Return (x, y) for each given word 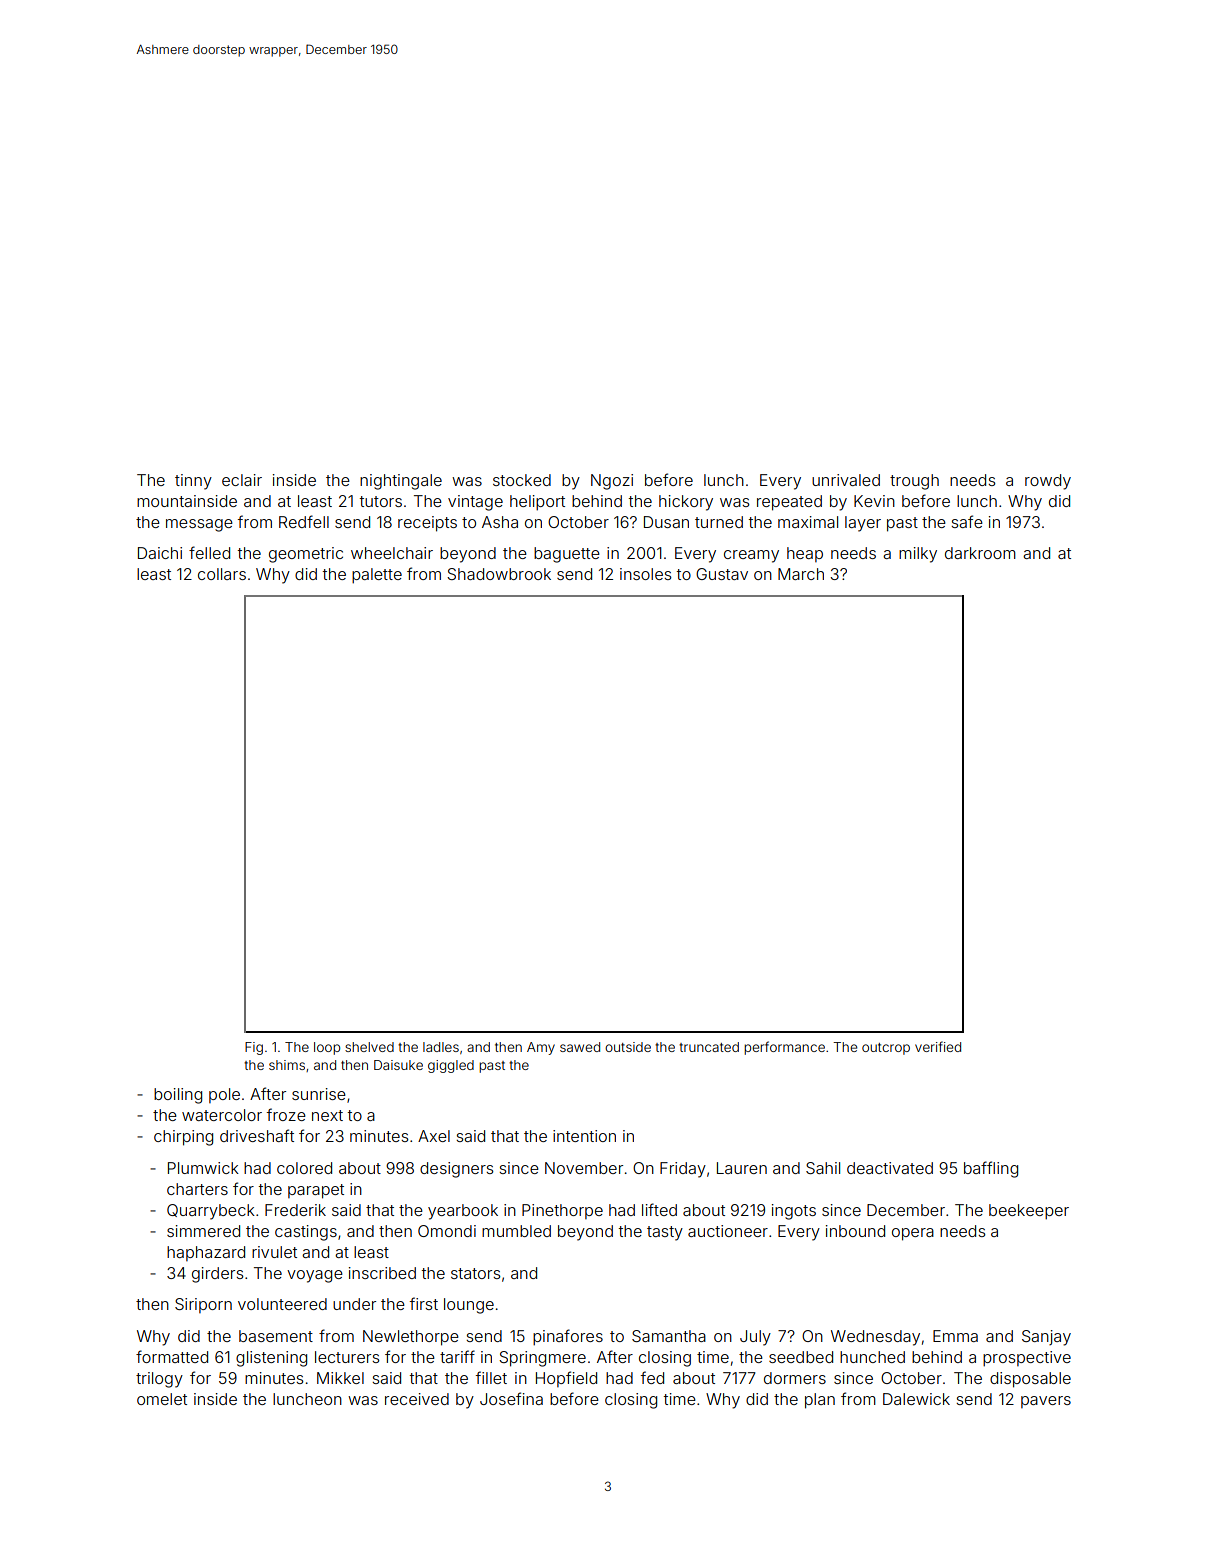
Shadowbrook (499, 574)
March (801, 574)
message (199, 525)
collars (222, 574)
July (755, 1338)
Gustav (722, 574)
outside (628, 1047)
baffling (991, 1169)
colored (304, 1168)
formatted (172, 1356)
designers (456, 1170)
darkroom (980, 553)
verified (938, 1046)
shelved (369, 1047)
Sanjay (1046, 1338)
